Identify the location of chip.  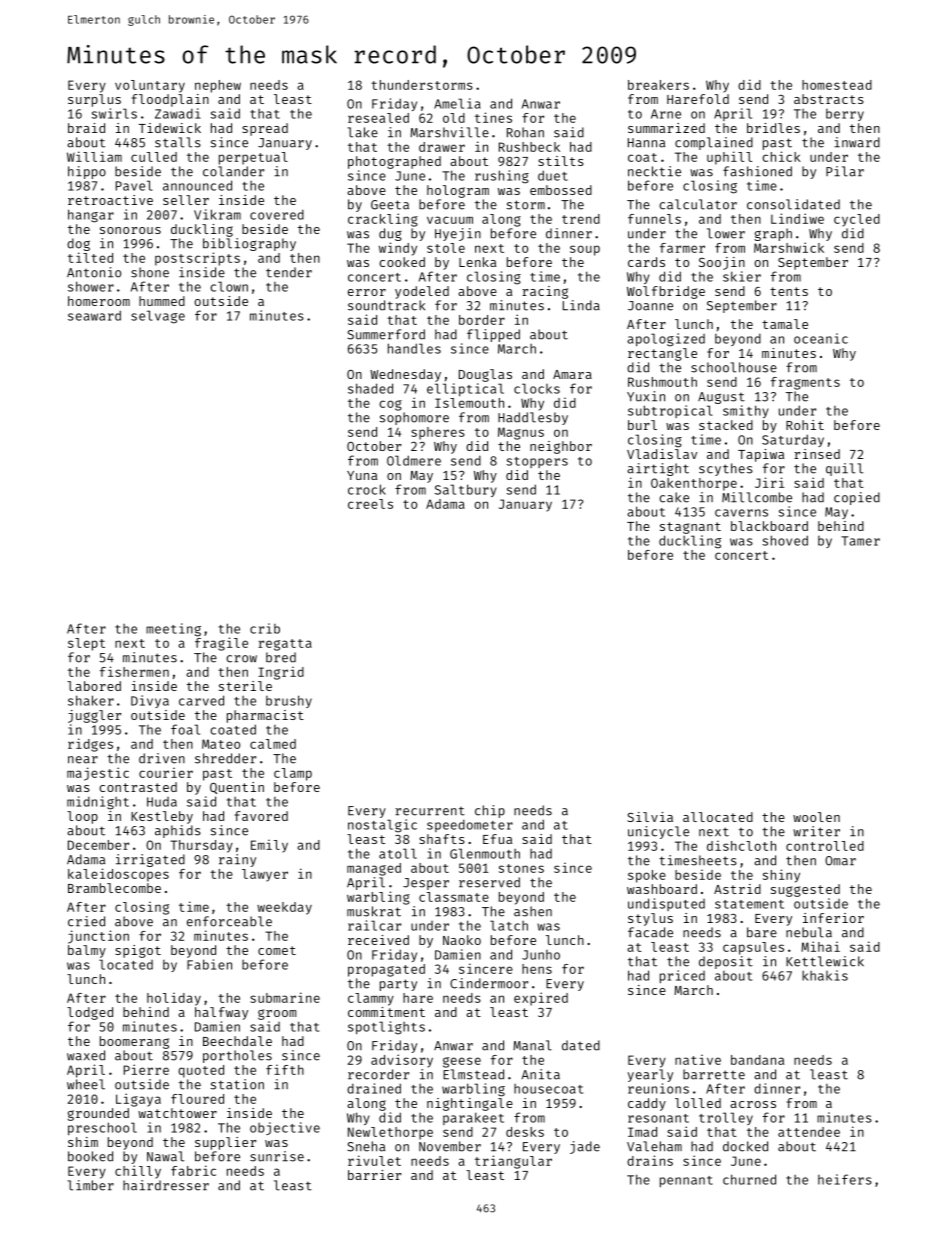
(490, 811).
